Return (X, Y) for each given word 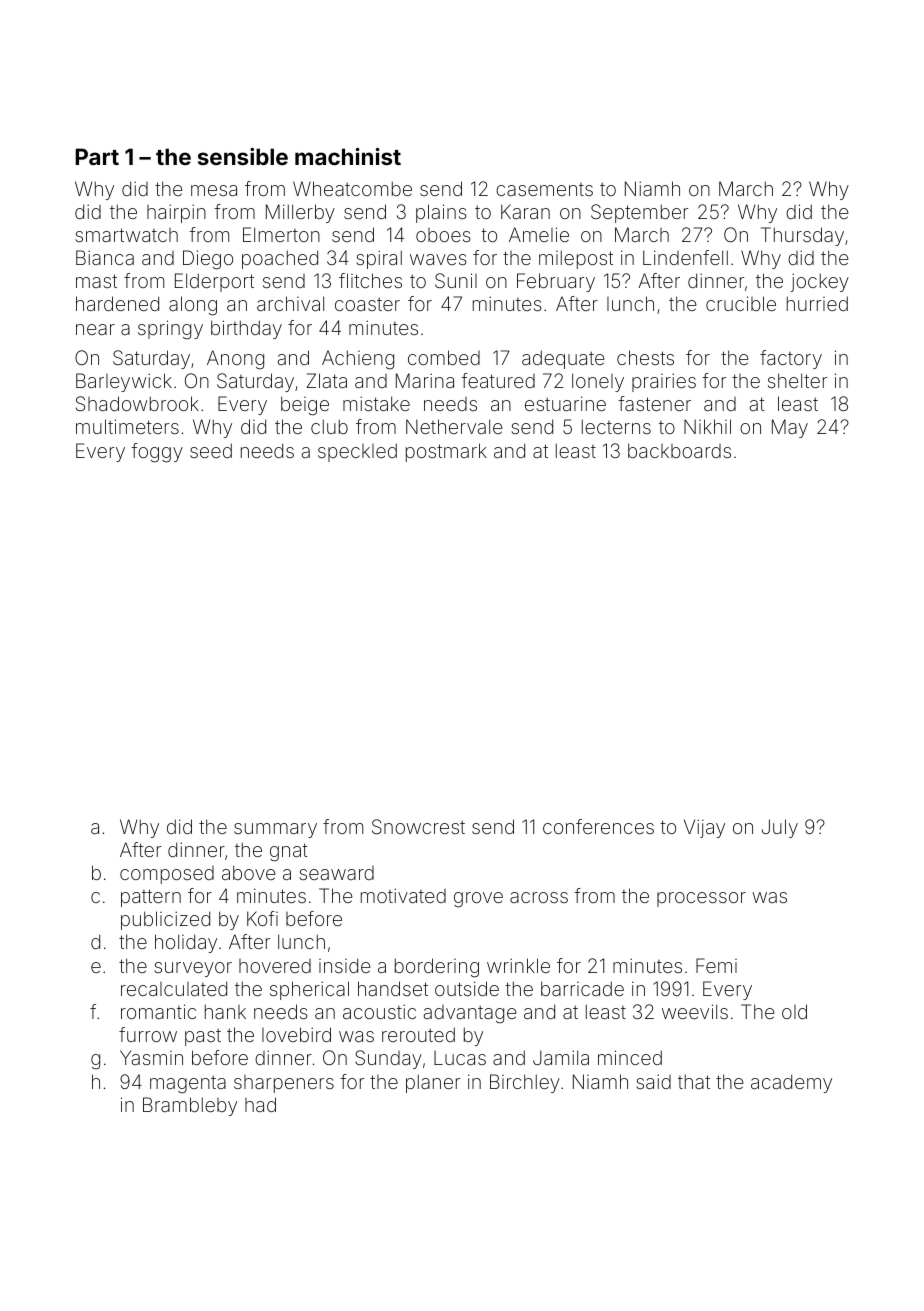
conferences (598, 826)
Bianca (105, 257)
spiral (379, 259)
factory (791, 359)
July (780, 828)
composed (167, 875)
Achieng (358, 360)
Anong (235, 360)
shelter (797, 380)
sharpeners (284, 1084)
